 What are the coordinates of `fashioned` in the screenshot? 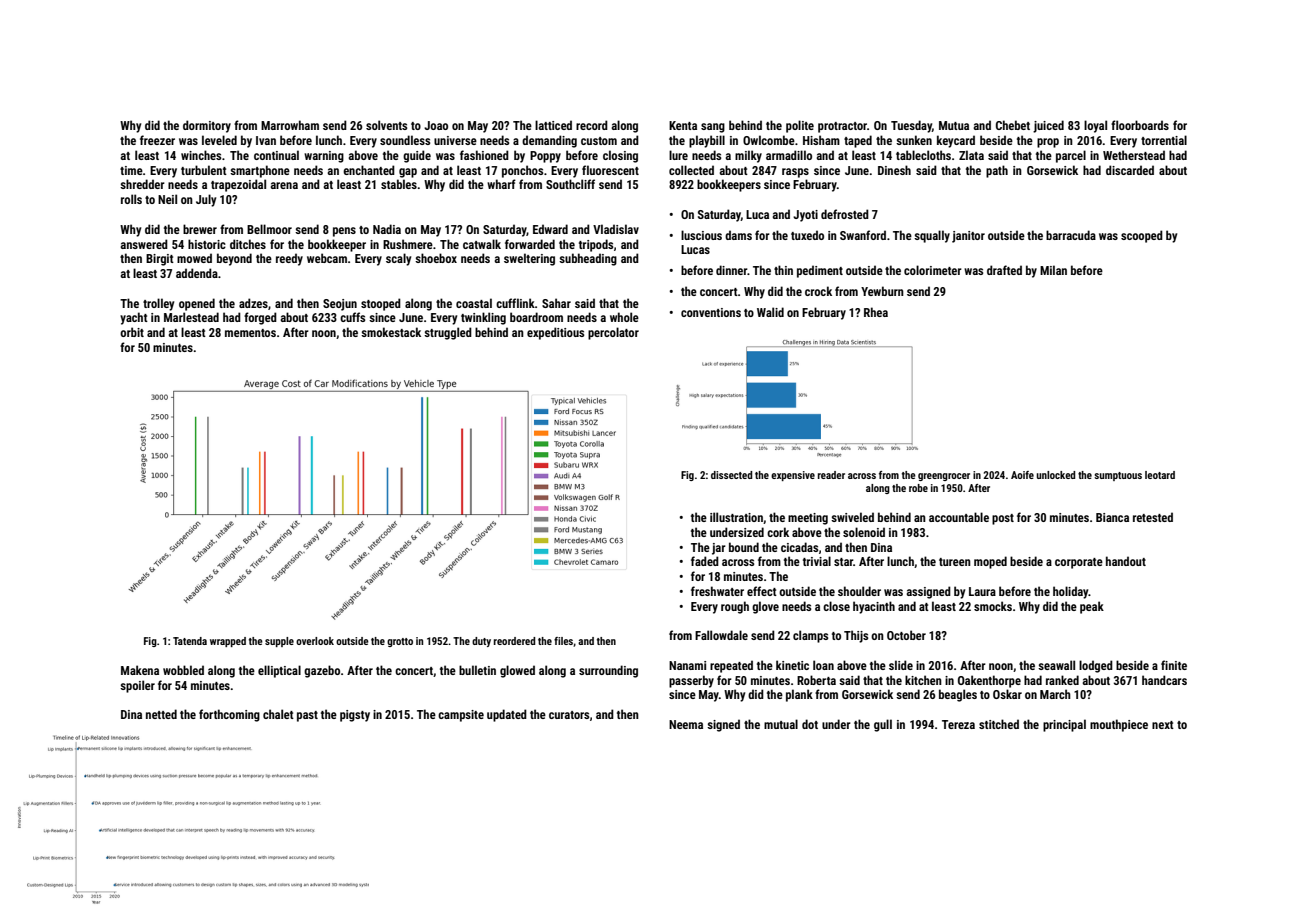 It's located at (484, 155).
